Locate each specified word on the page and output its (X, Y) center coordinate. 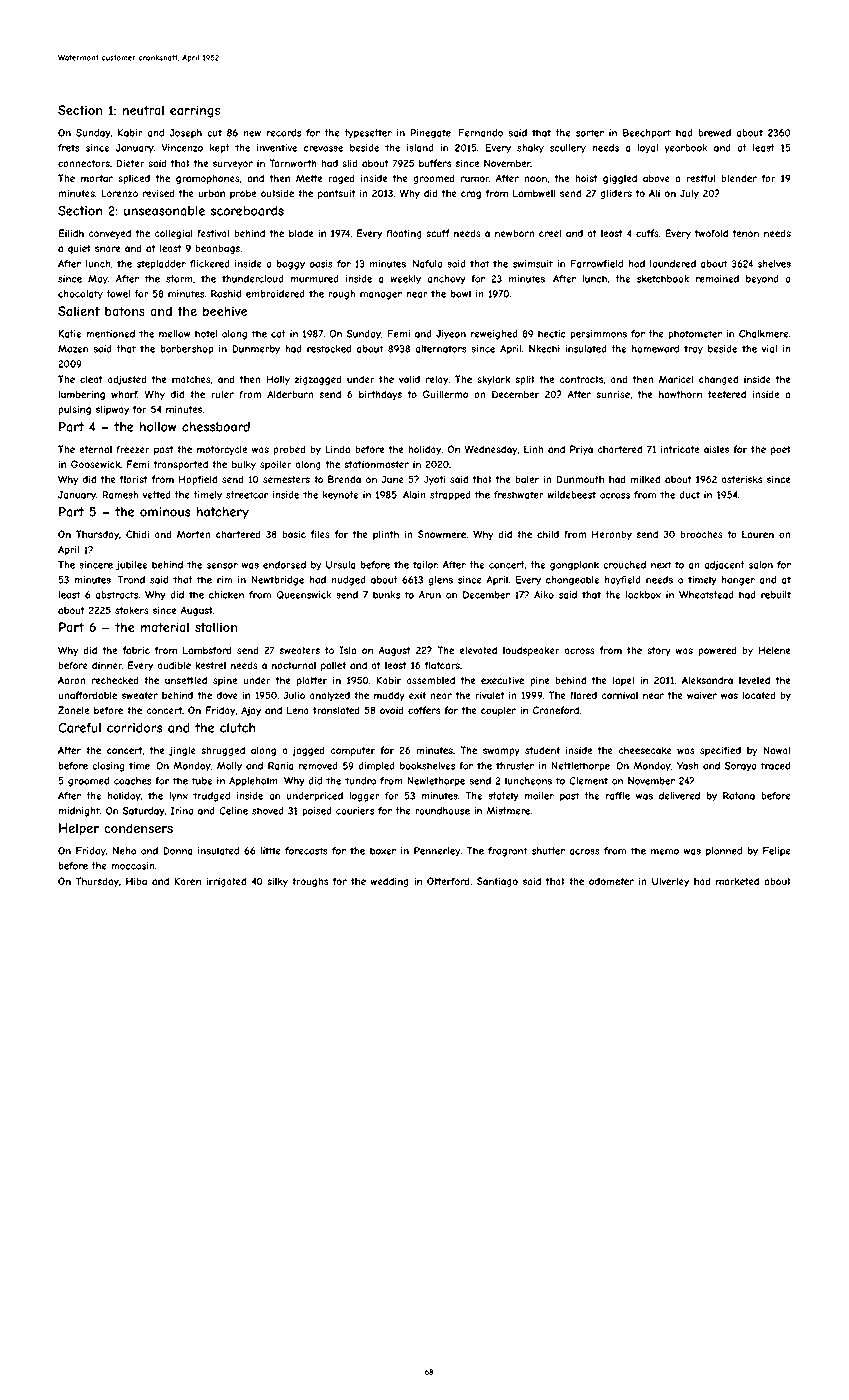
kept (220, 149)
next (661, 565)
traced (775, 766)
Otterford (448, 881)
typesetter (368, 134)
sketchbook (663, 279)
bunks (386, 595)
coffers (424, 710)
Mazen (73, 349)
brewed (714, 133)
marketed (737, 881)
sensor (222, 566)
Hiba (136, 881)
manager (381, 296)
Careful (79, 728)
